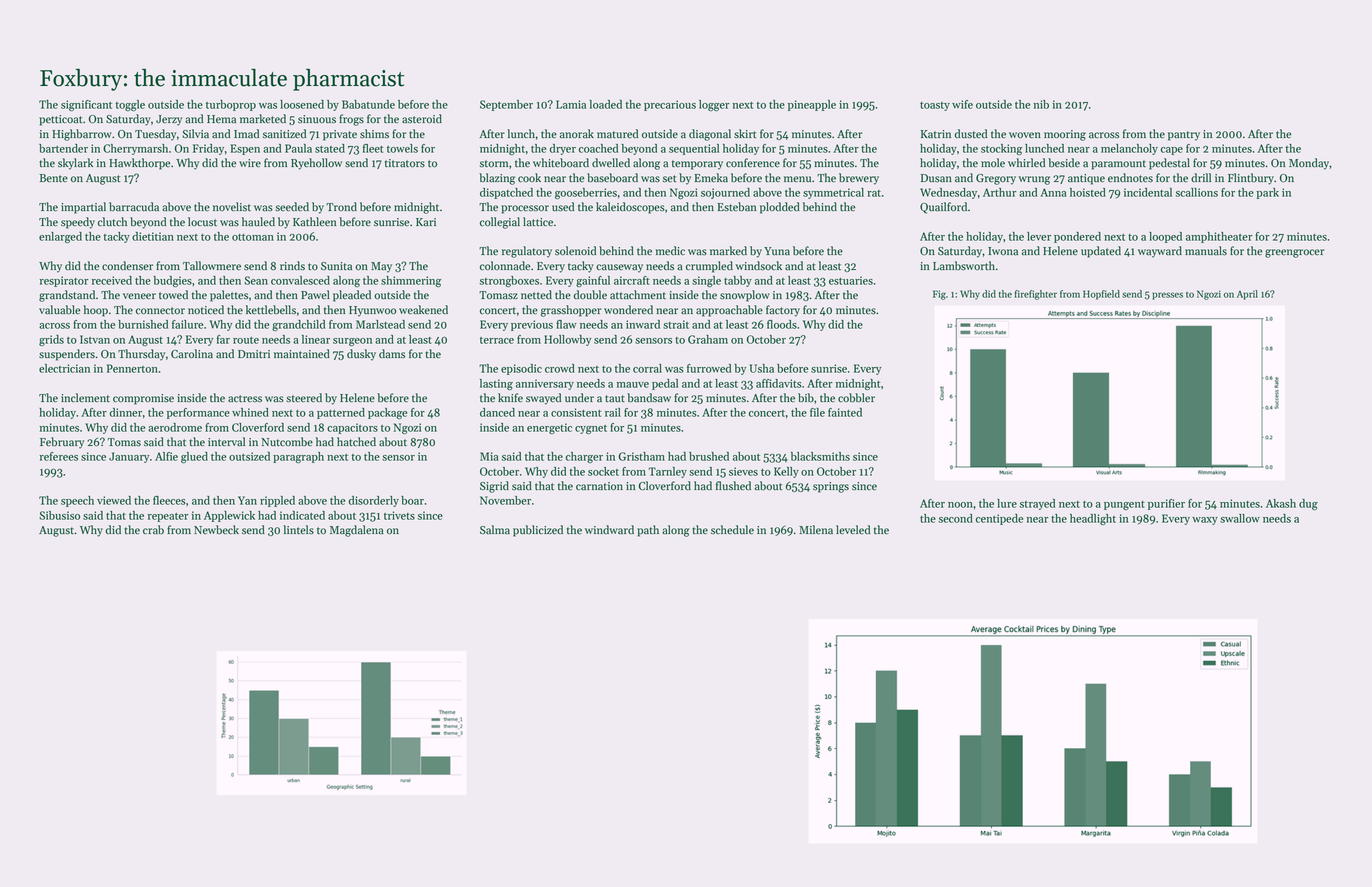 The image size is (1372, 887). What do you see at coordinates (250, 163) in the document?
I see `wire` at bounding box center [250, 163].
